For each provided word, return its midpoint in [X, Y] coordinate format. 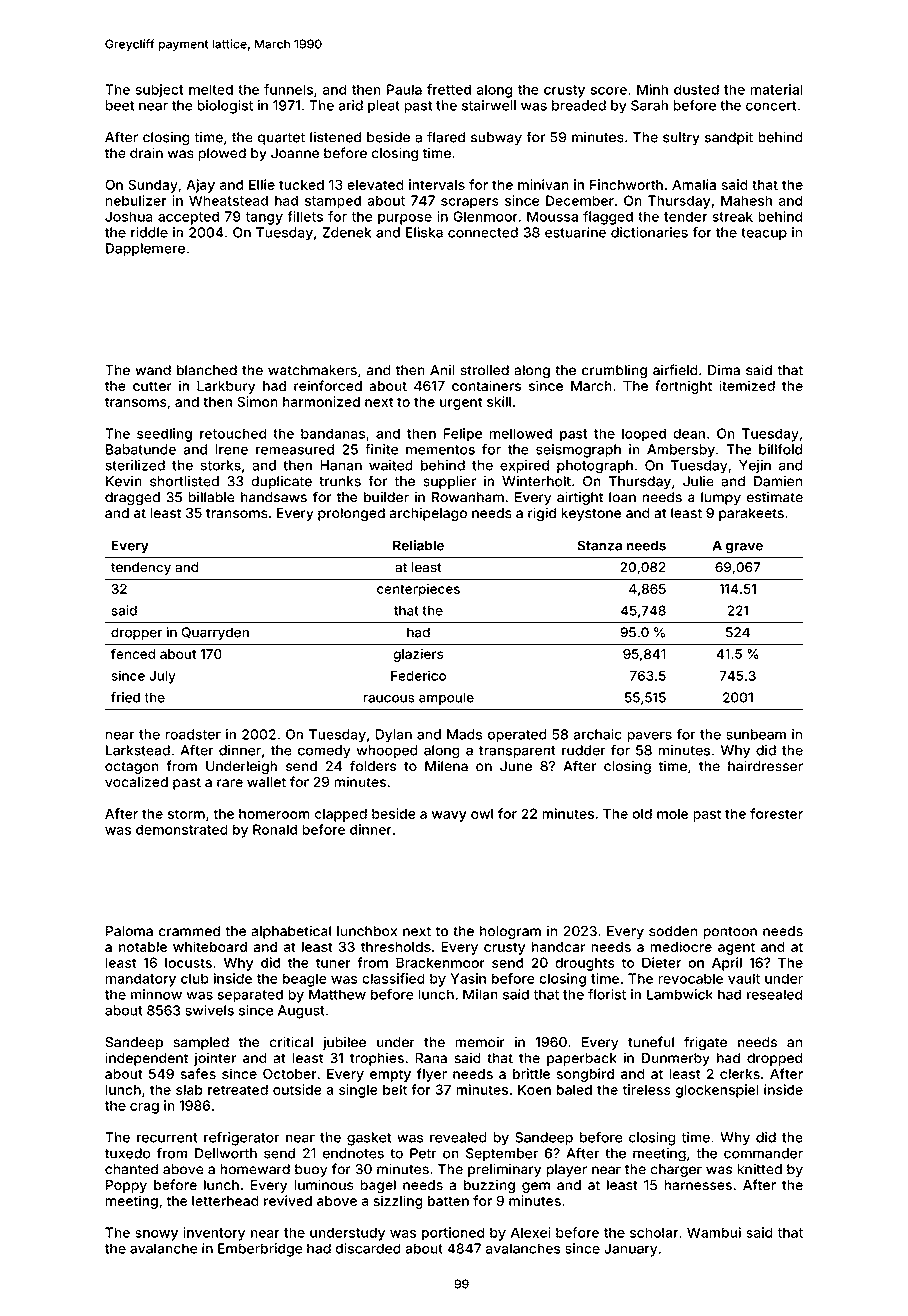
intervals [437, 184]
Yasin [468, 978]
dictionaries [649, 232]
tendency [141, 568]
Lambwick [680, 994]
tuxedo [128, 1153]
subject [160, 91]
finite [381, 449]
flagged [608, 218]
